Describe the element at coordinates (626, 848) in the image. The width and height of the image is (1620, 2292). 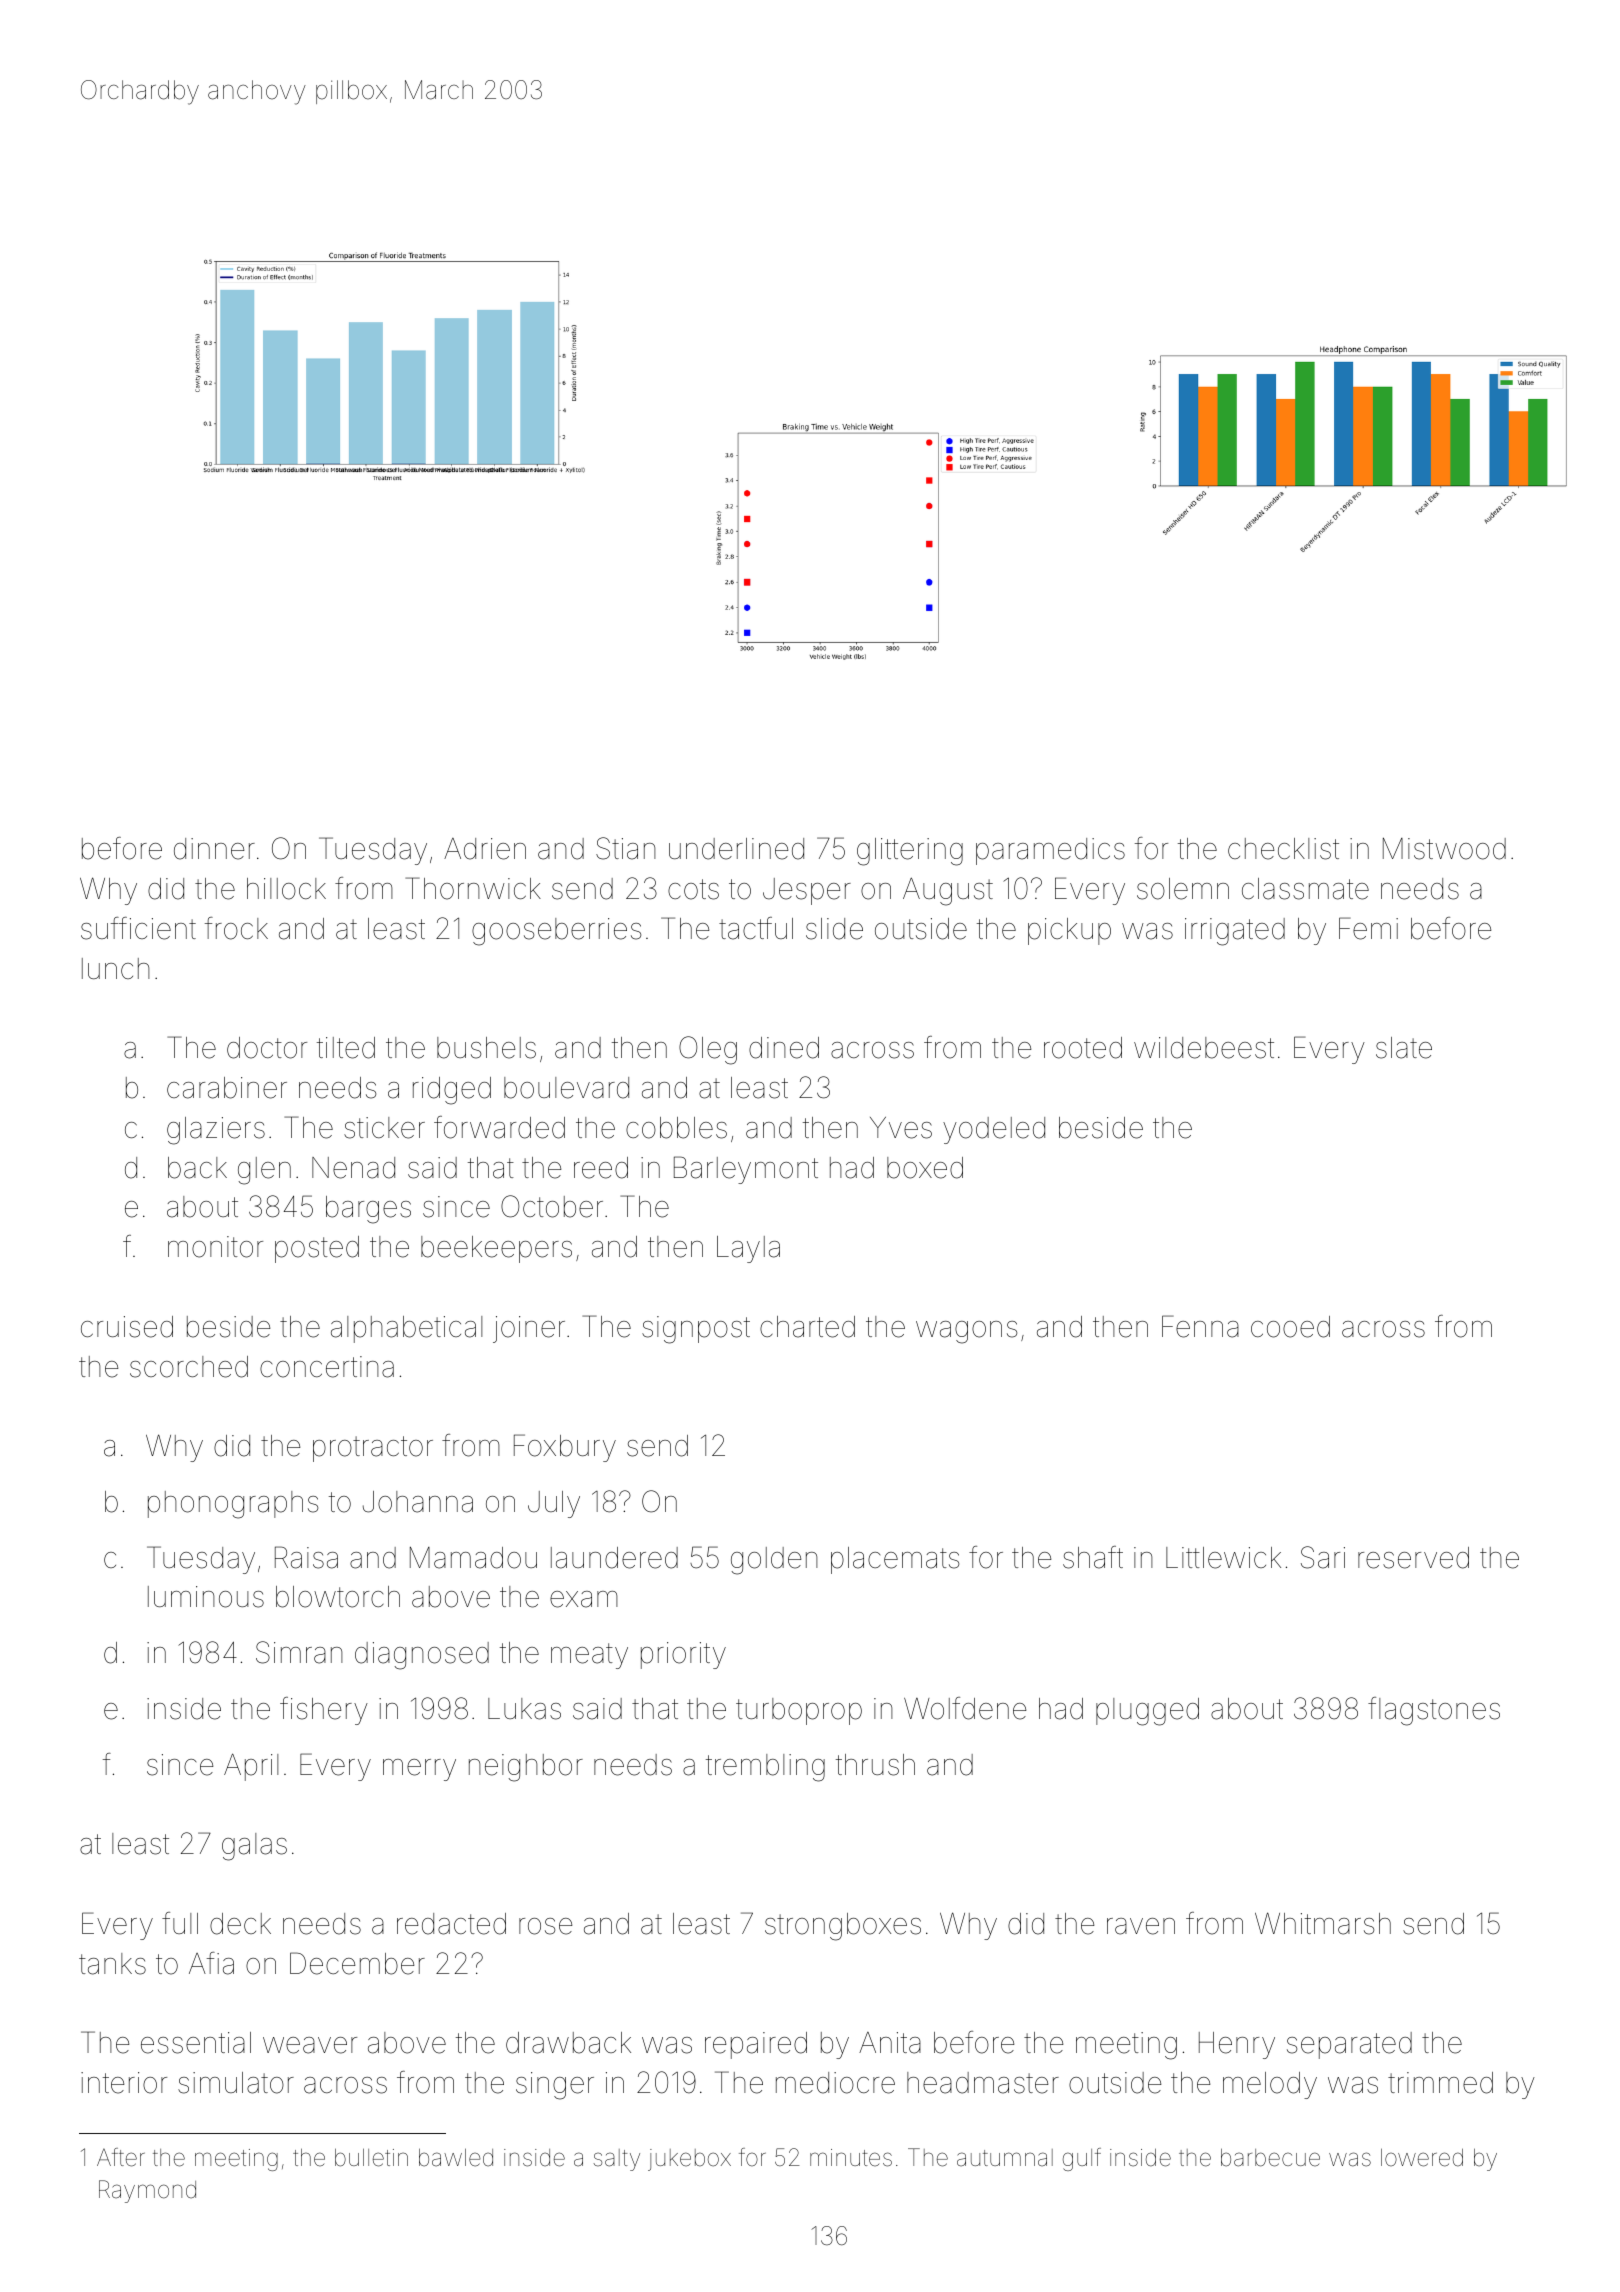
I see `Stian` at that location.
